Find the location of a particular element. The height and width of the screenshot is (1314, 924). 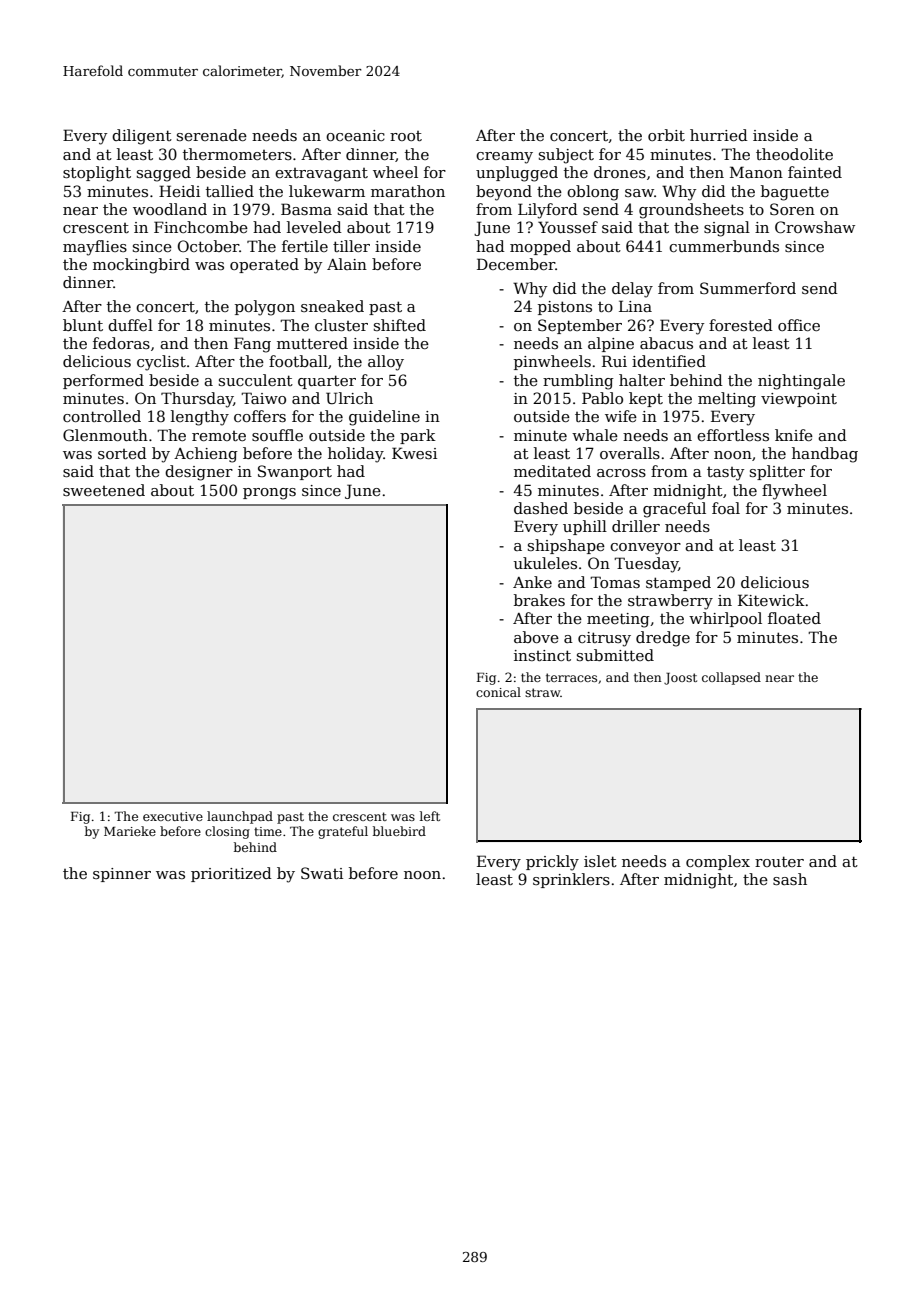

theodolite is located at coordinates (794, 154).
